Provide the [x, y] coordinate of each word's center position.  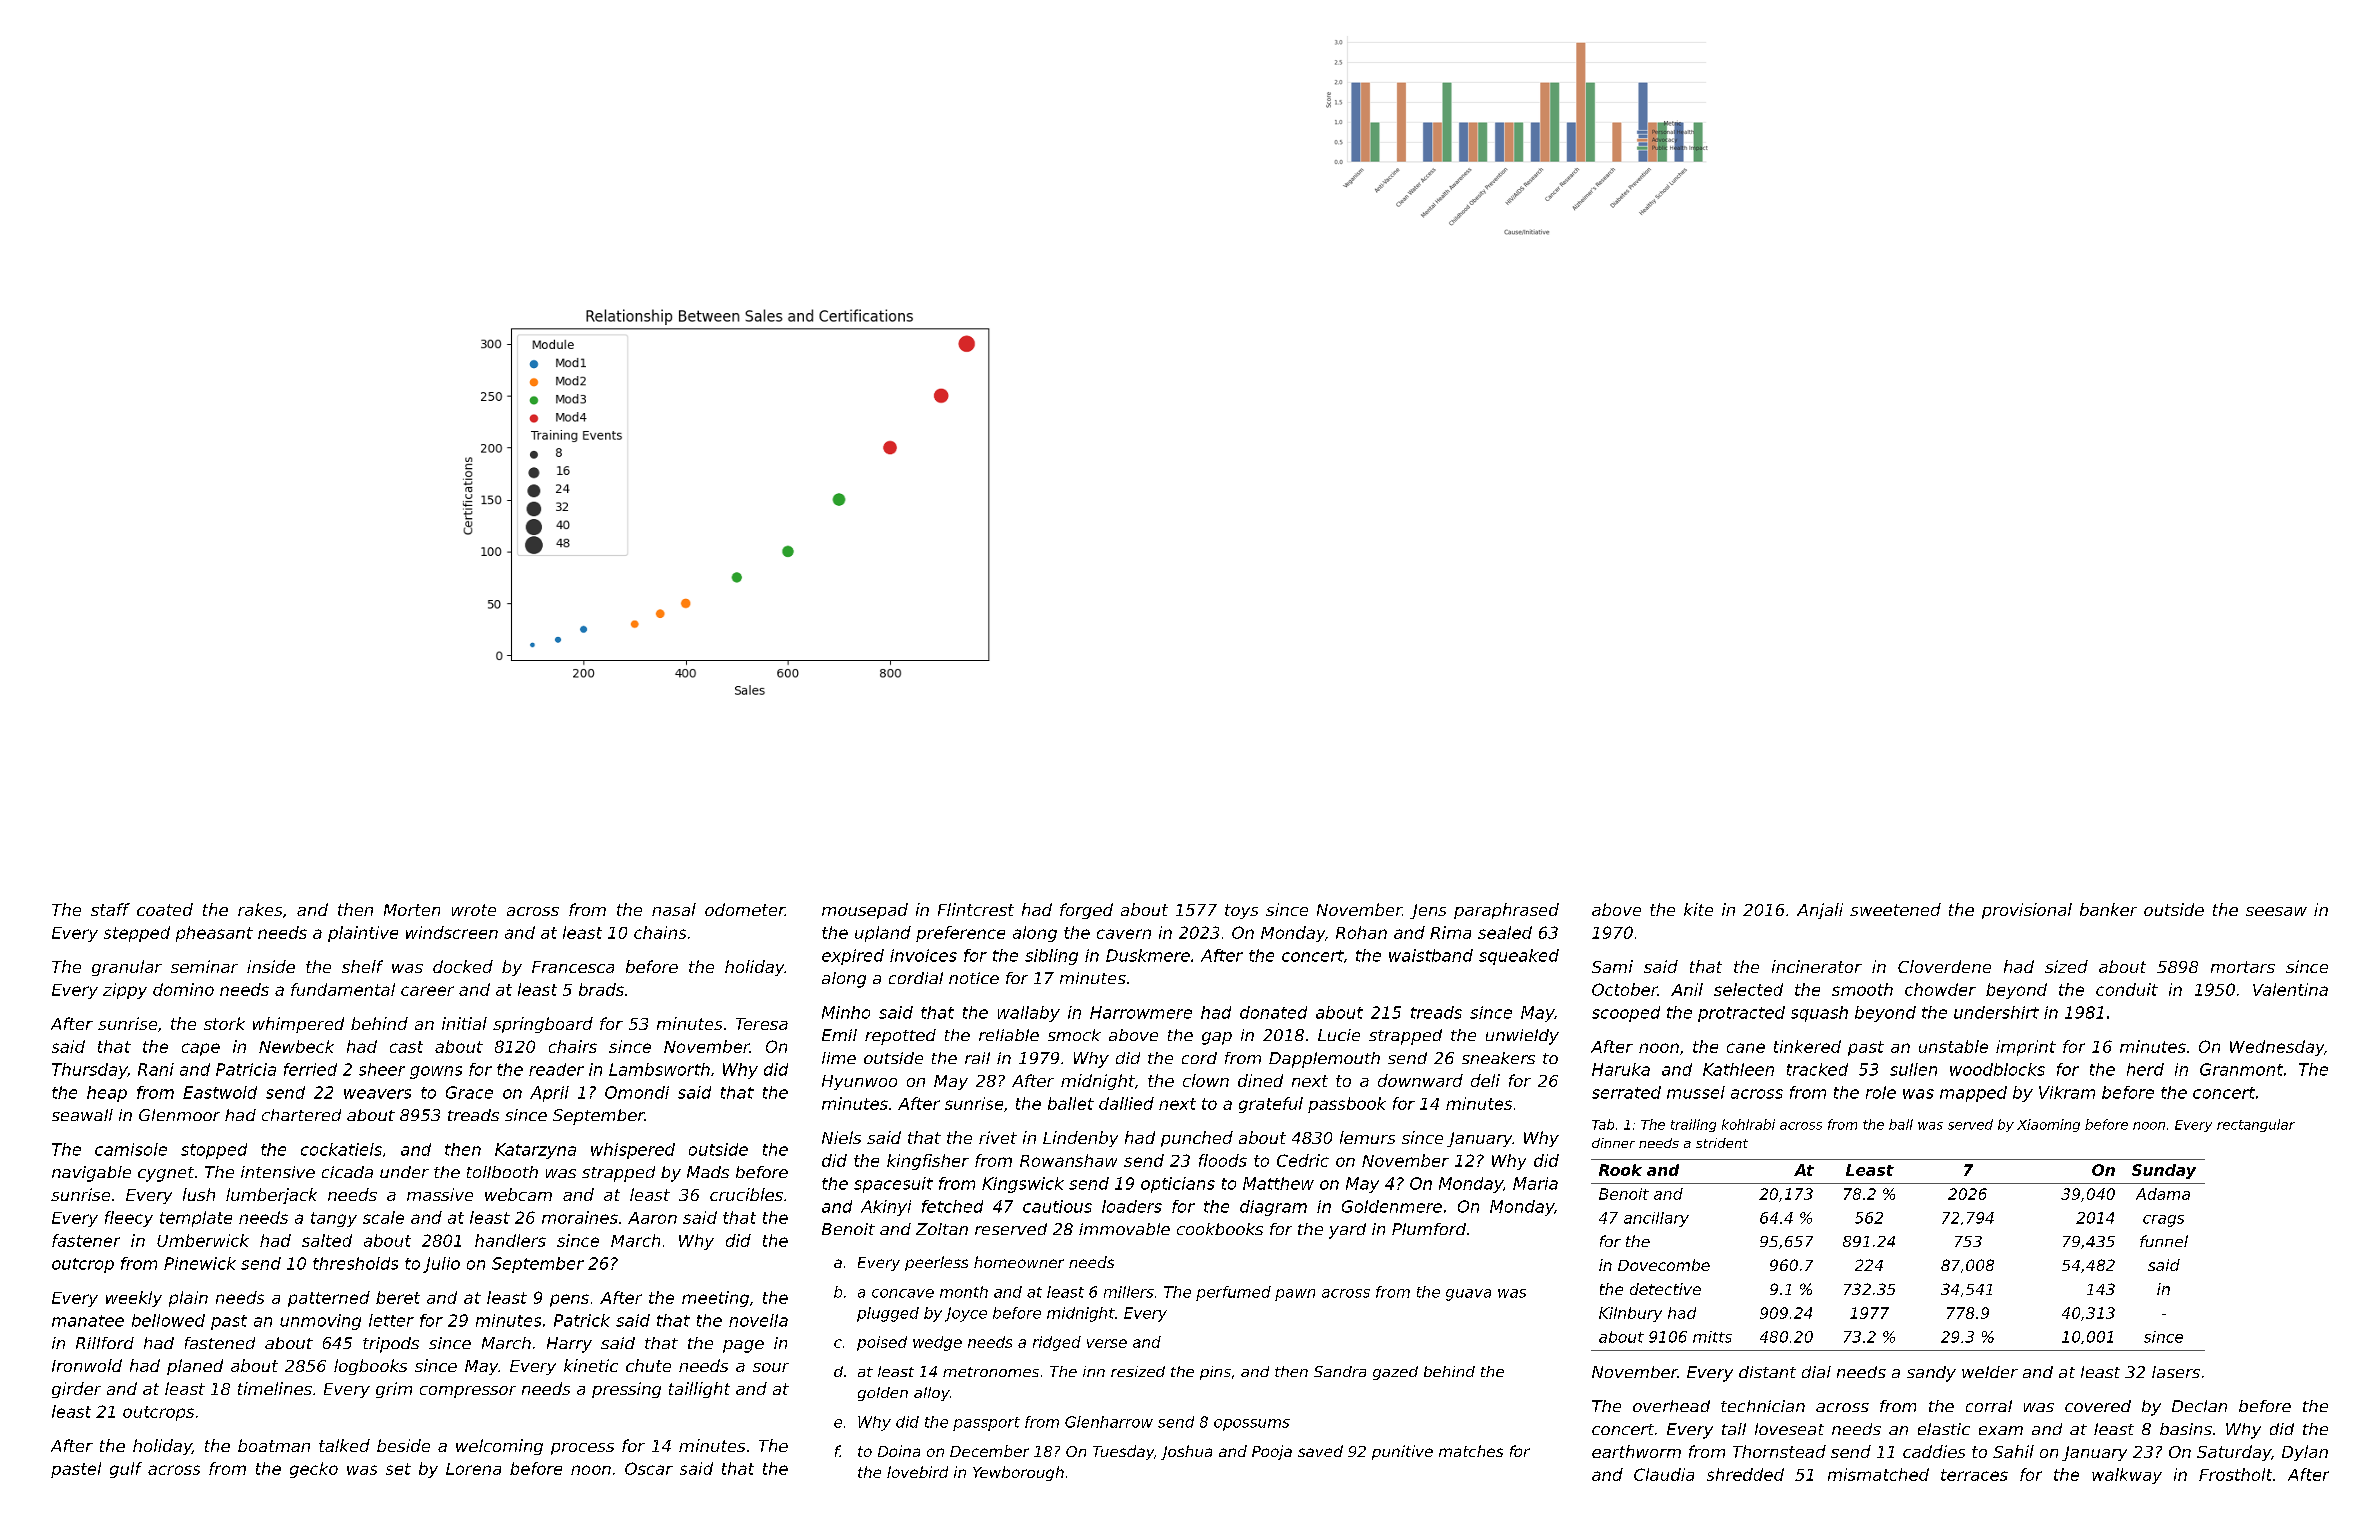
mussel [1696, 1092]
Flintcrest [976, 909]
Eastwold [220, 1092]
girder [76, 1390]
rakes [260, 909]
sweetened [1895, 909]
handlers [510, 1240]
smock [1074, 1035]
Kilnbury [1630, 1314]
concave [903, 1293]
